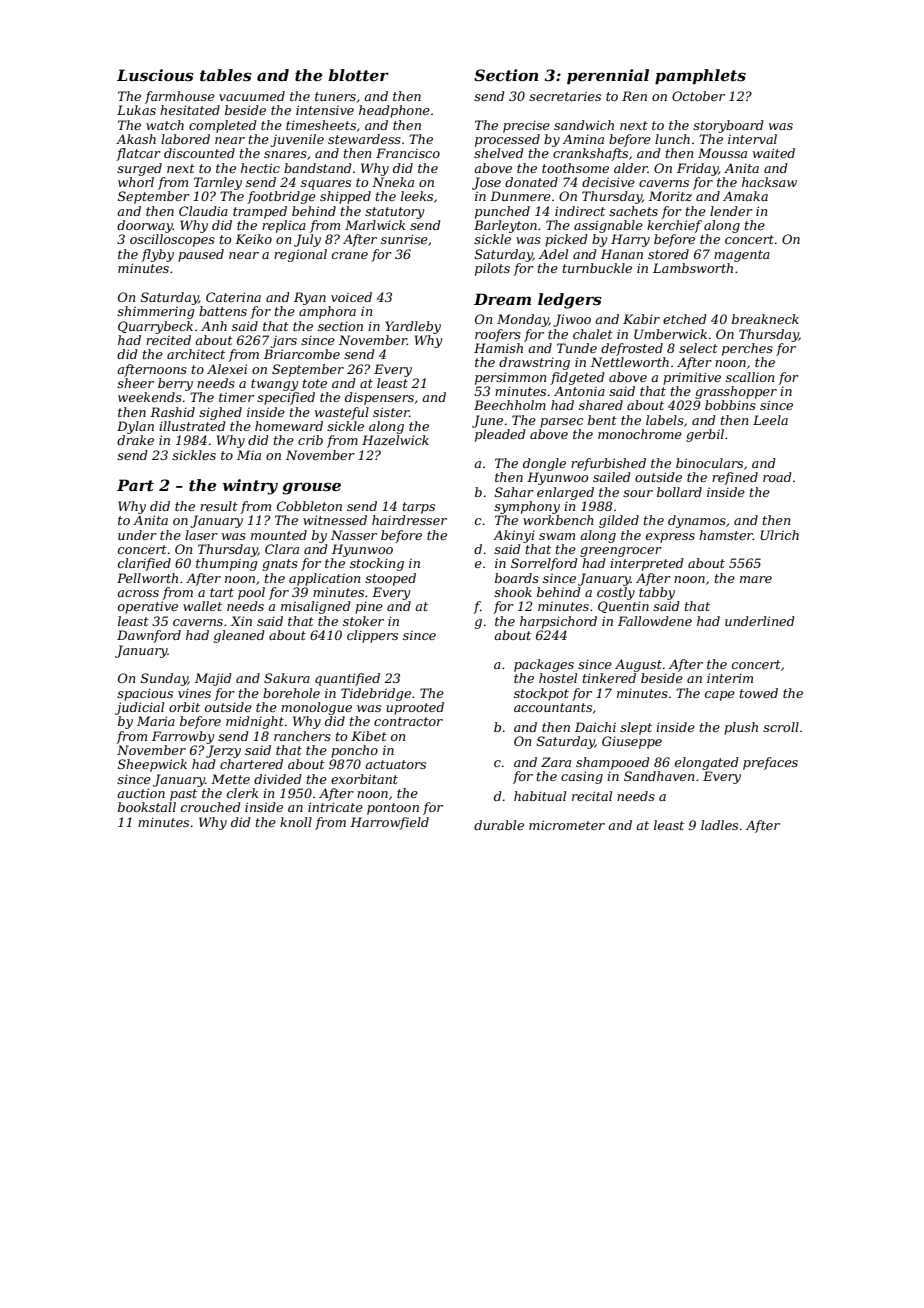 This screenshot has width=924, height=1308. I want to click on pamphlets, so click(700, 76).
